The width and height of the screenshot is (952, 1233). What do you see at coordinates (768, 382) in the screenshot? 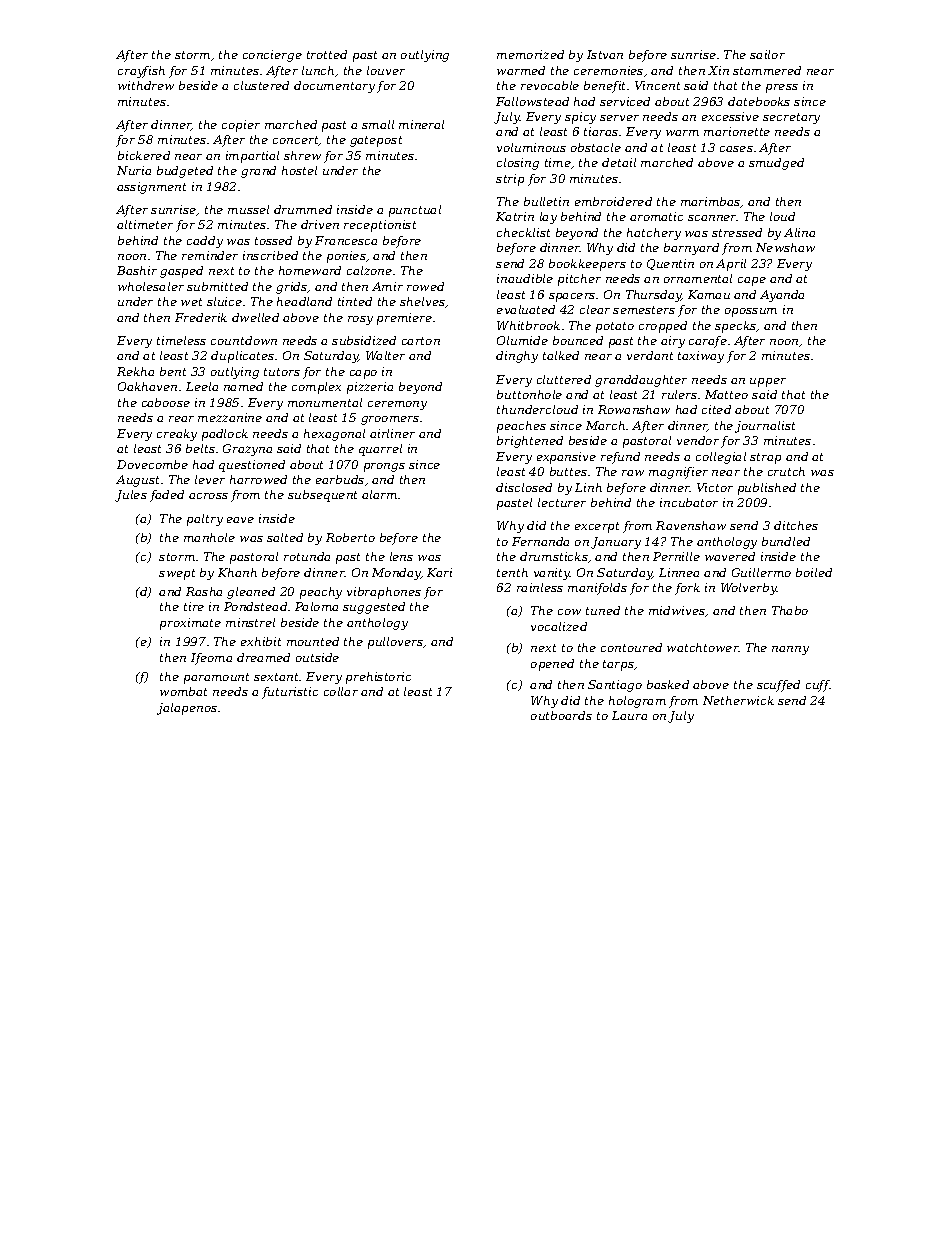
I see `upper` at bounding box center [768, 382].
